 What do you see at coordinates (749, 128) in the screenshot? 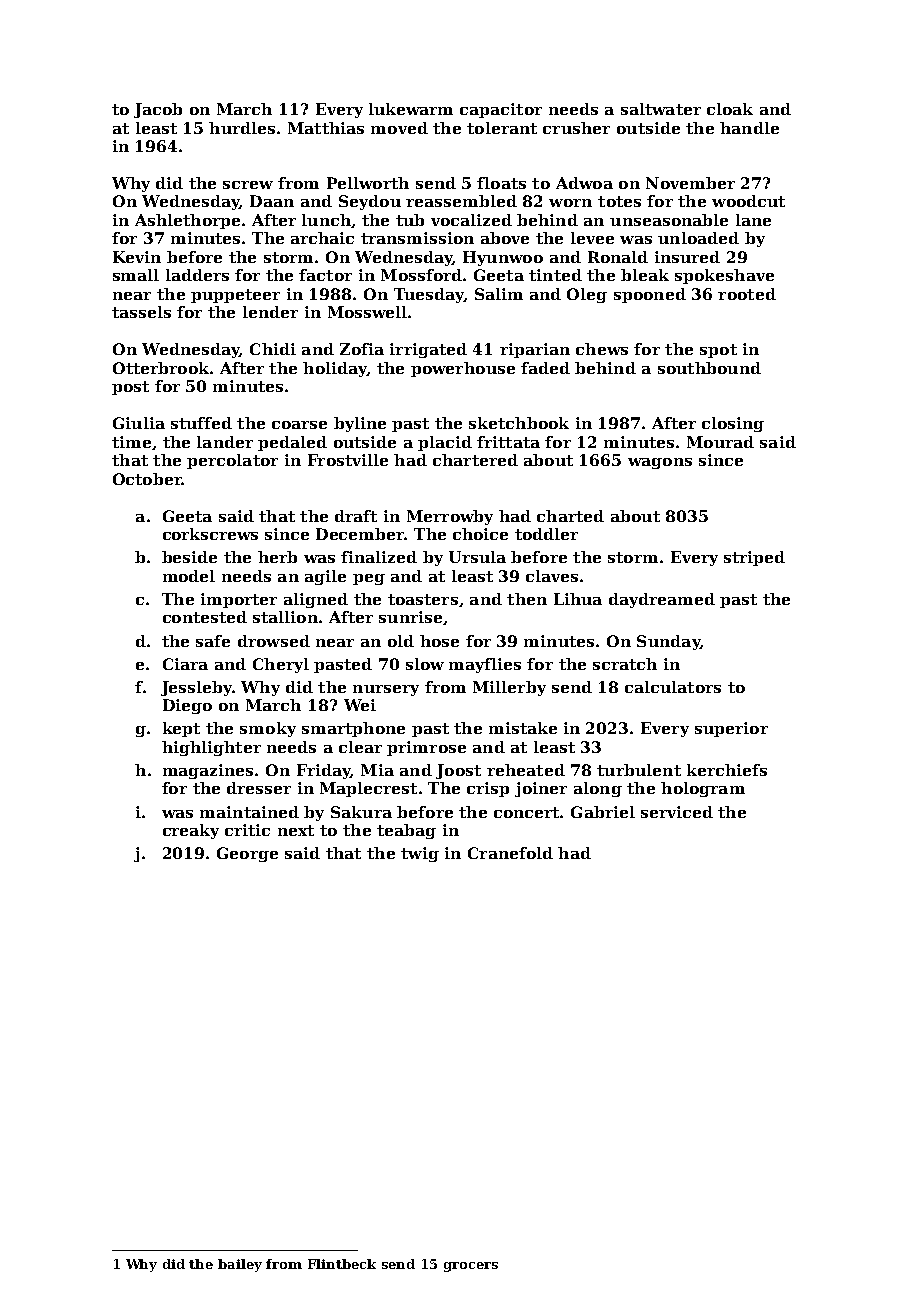
I see `handle` at bounding box center [749, 128].
